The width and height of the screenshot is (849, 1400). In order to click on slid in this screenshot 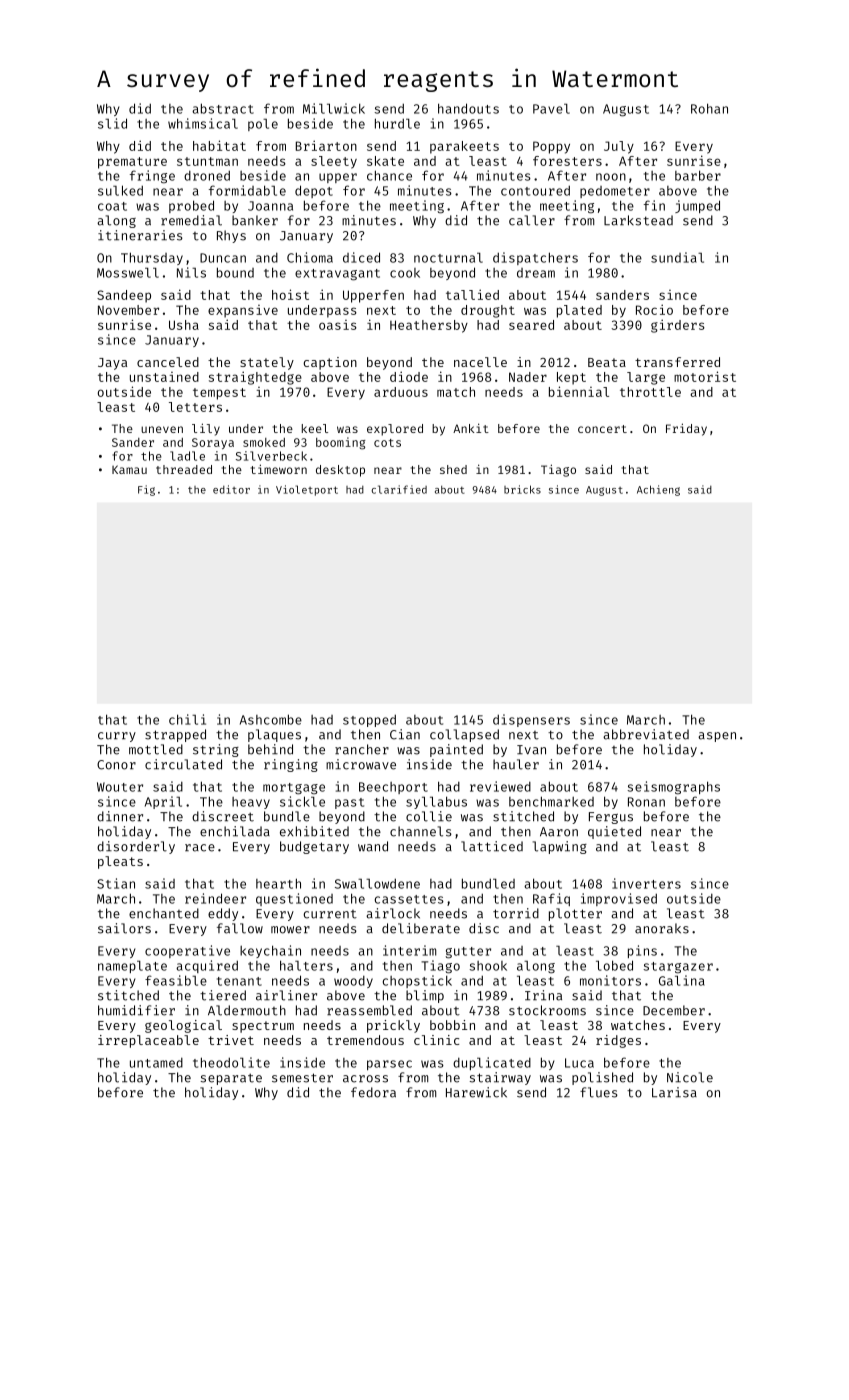, I will do `click(112, 123)`.
